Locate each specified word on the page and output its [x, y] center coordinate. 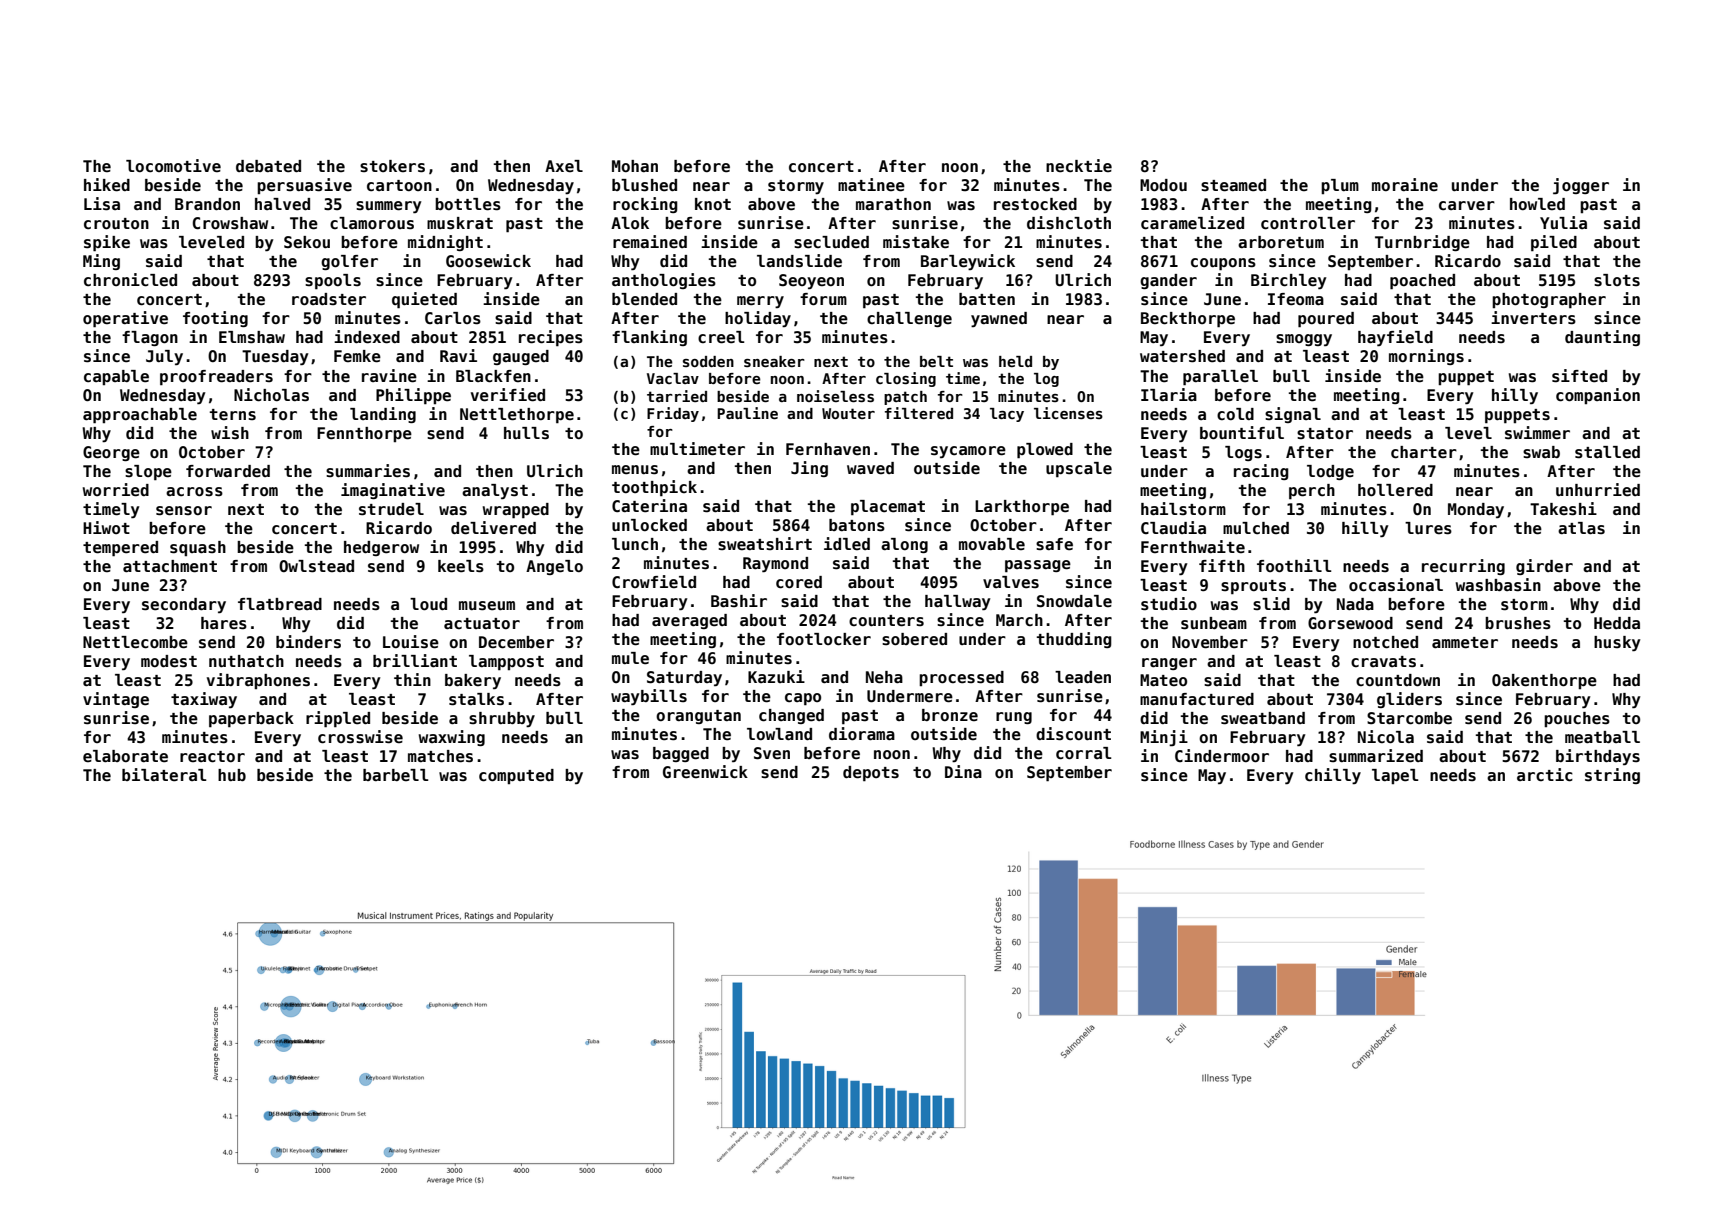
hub [232, 775]
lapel [1395, 776]
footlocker [824, 639]
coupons [1223, 264]
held [1015, 361]
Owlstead [316, 566]
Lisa [102, 204]
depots [871, 773]
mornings [1426, 357]
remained [650, 242]
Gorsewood [1350, 623]
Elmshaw [252, 337]
